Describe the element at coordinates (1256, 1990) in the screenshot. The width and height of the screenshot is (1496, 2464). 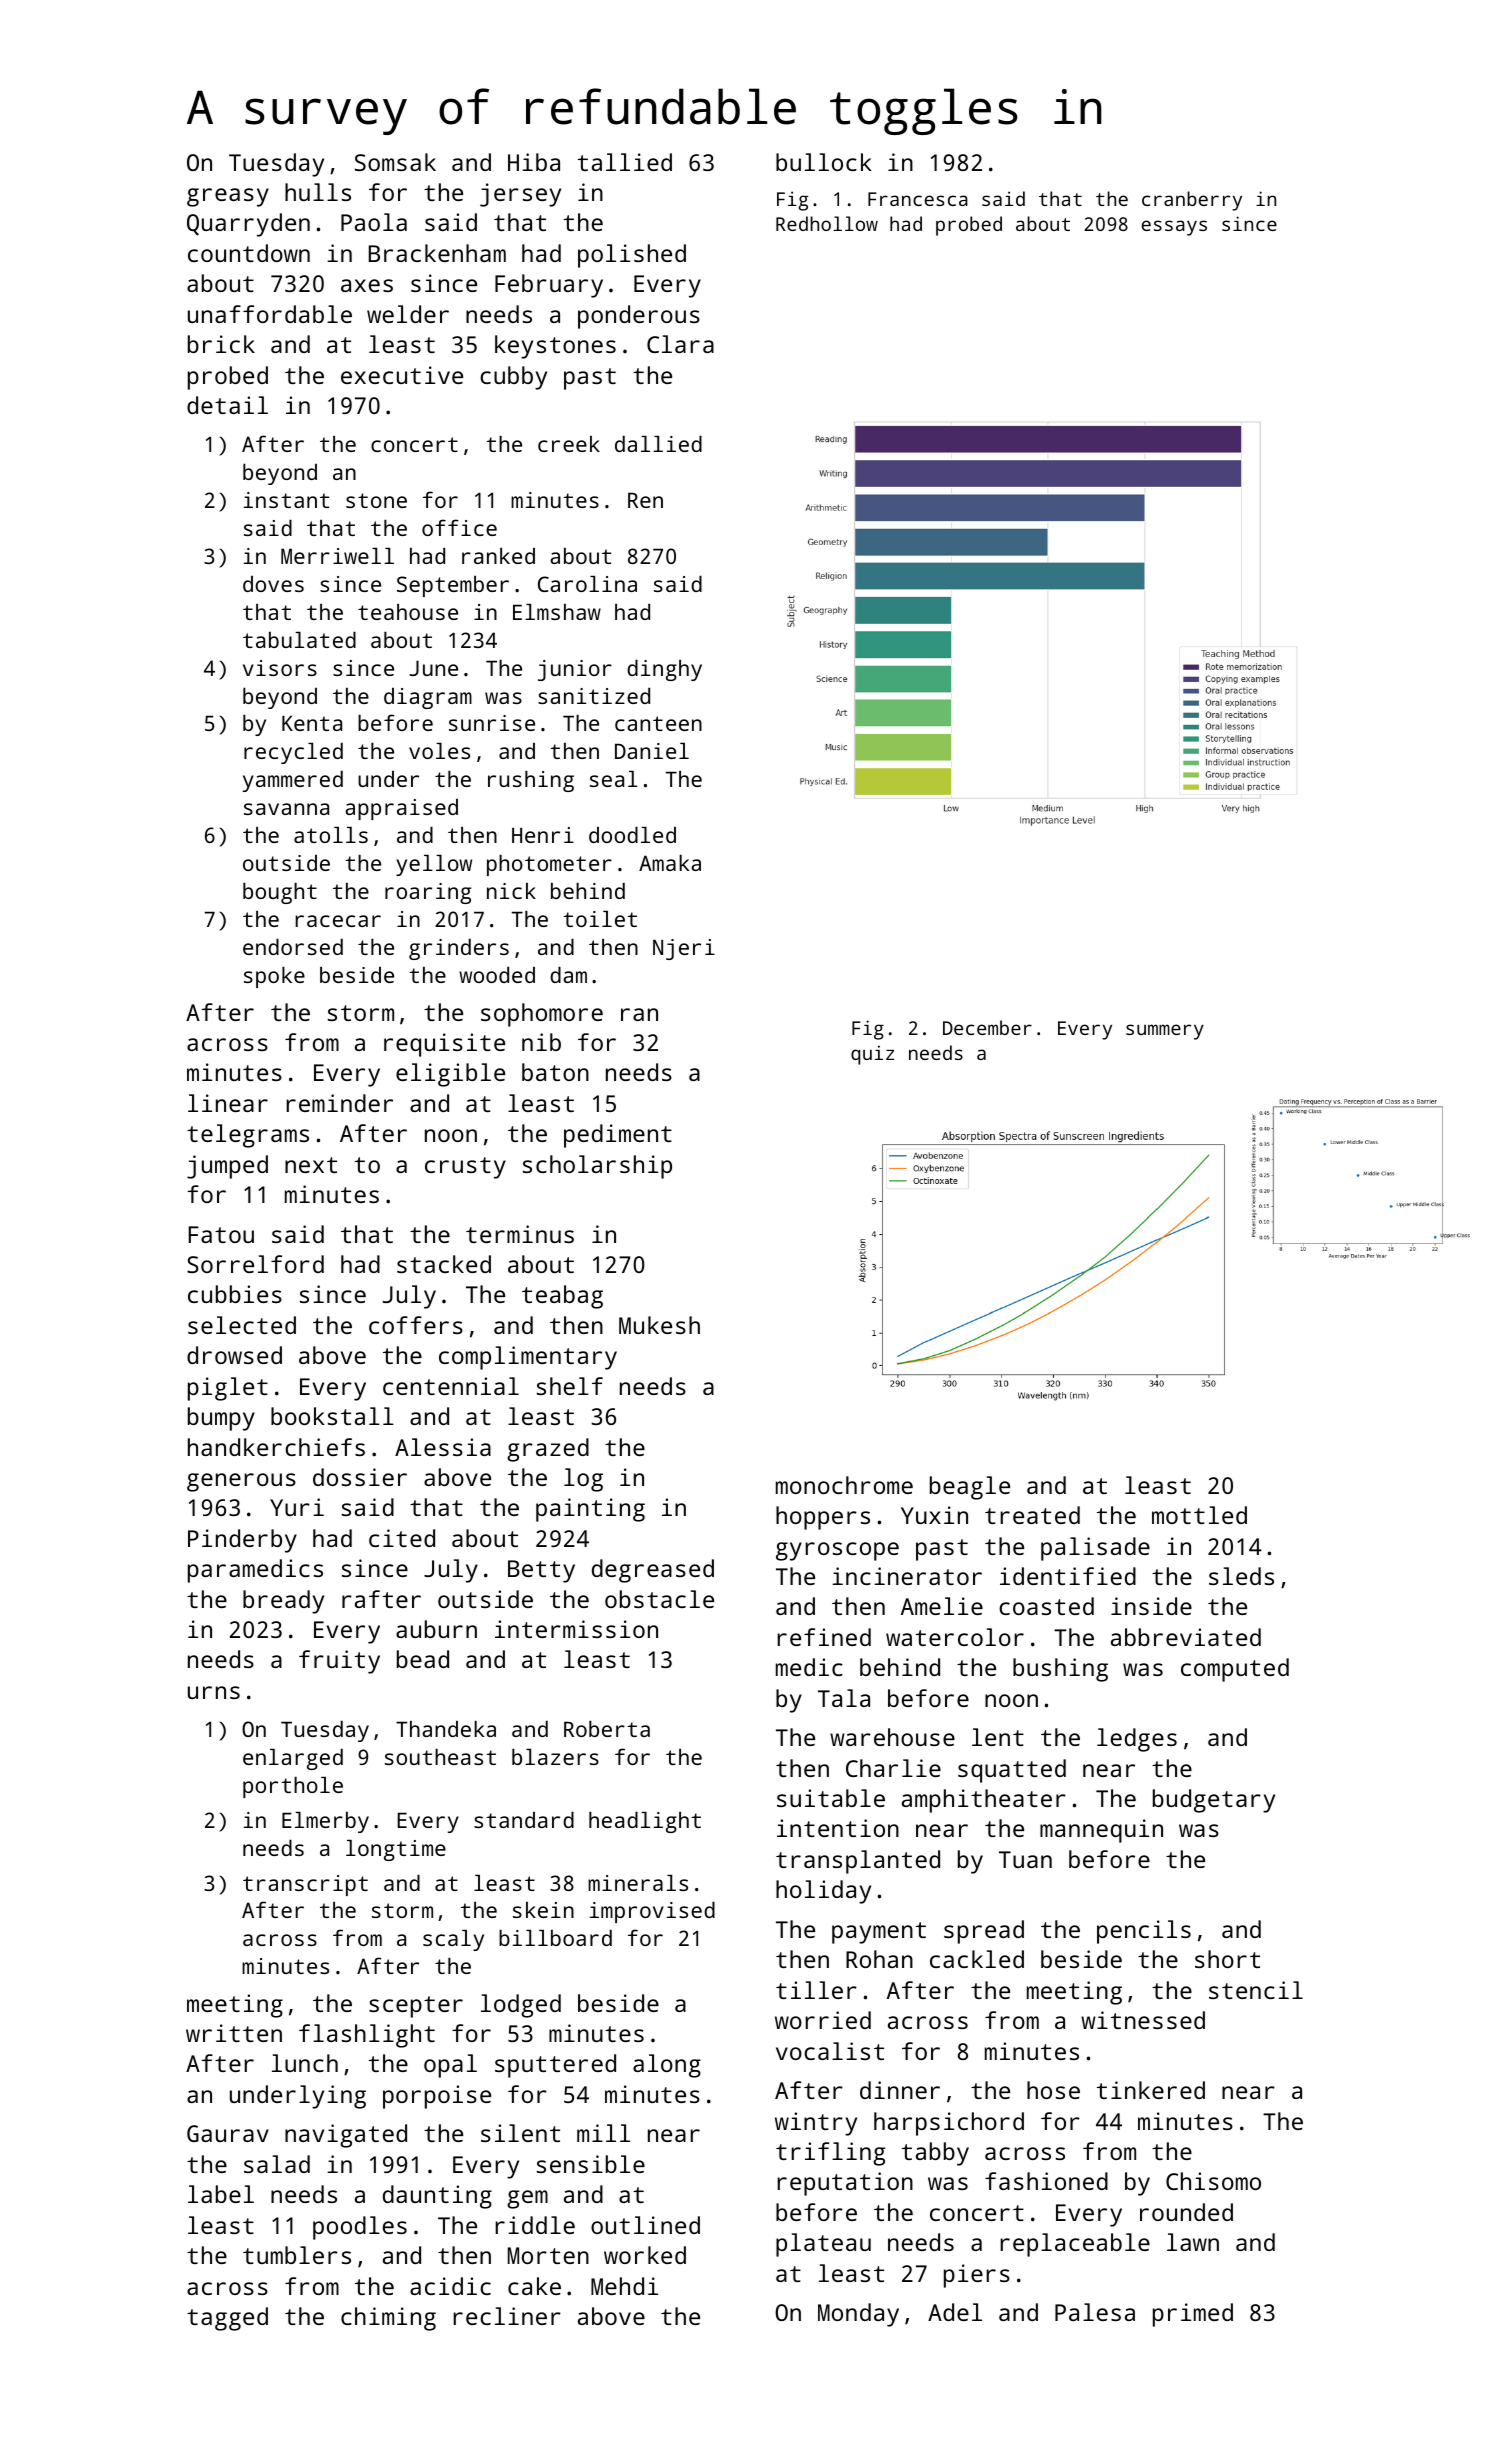
I see `stencil` at that location.
